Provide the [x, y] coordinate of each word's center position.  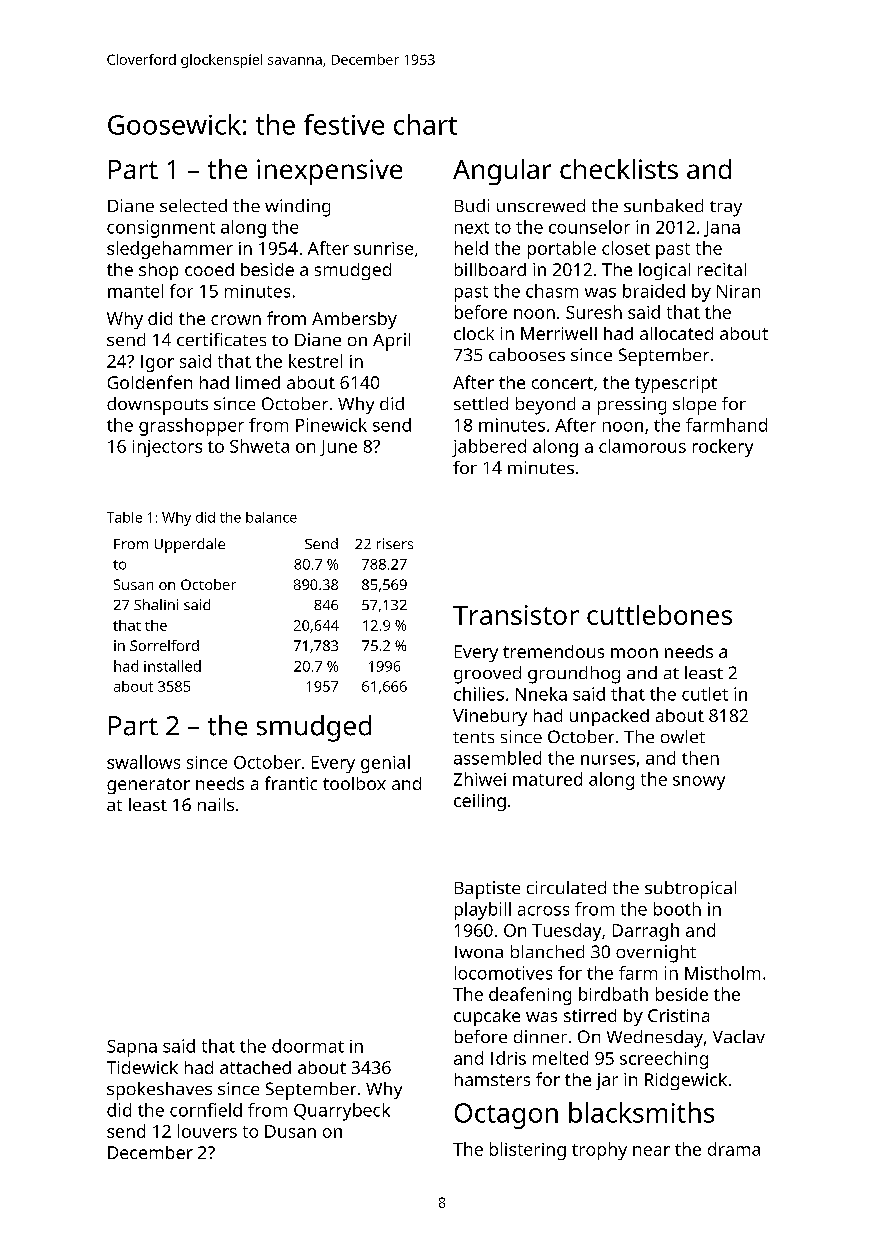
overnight [656, 954]
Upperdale [190, 545]
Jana [722, 229]
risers [395, 543]
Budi [472, 205]
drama [734, 1149]
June [338, 448]
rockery [723, 448]
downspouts [157, 406]
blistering [528, 1151]
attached [255, 1067]
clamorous [642, 446]
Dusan [290, 1131]
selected [193, 205]
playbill [483, 911]
